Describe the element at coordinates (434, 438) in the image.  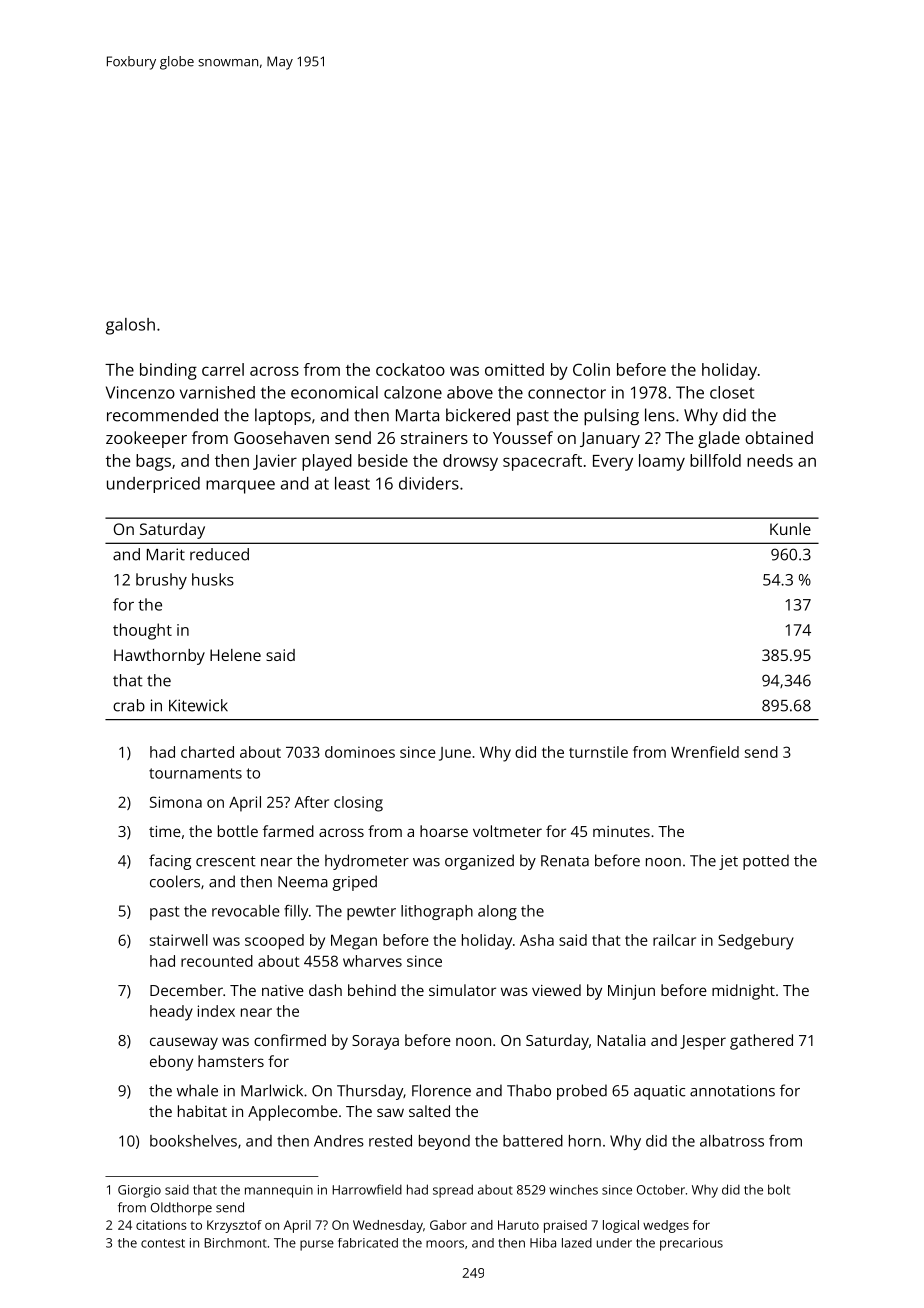
I see `strainers` at that location.
